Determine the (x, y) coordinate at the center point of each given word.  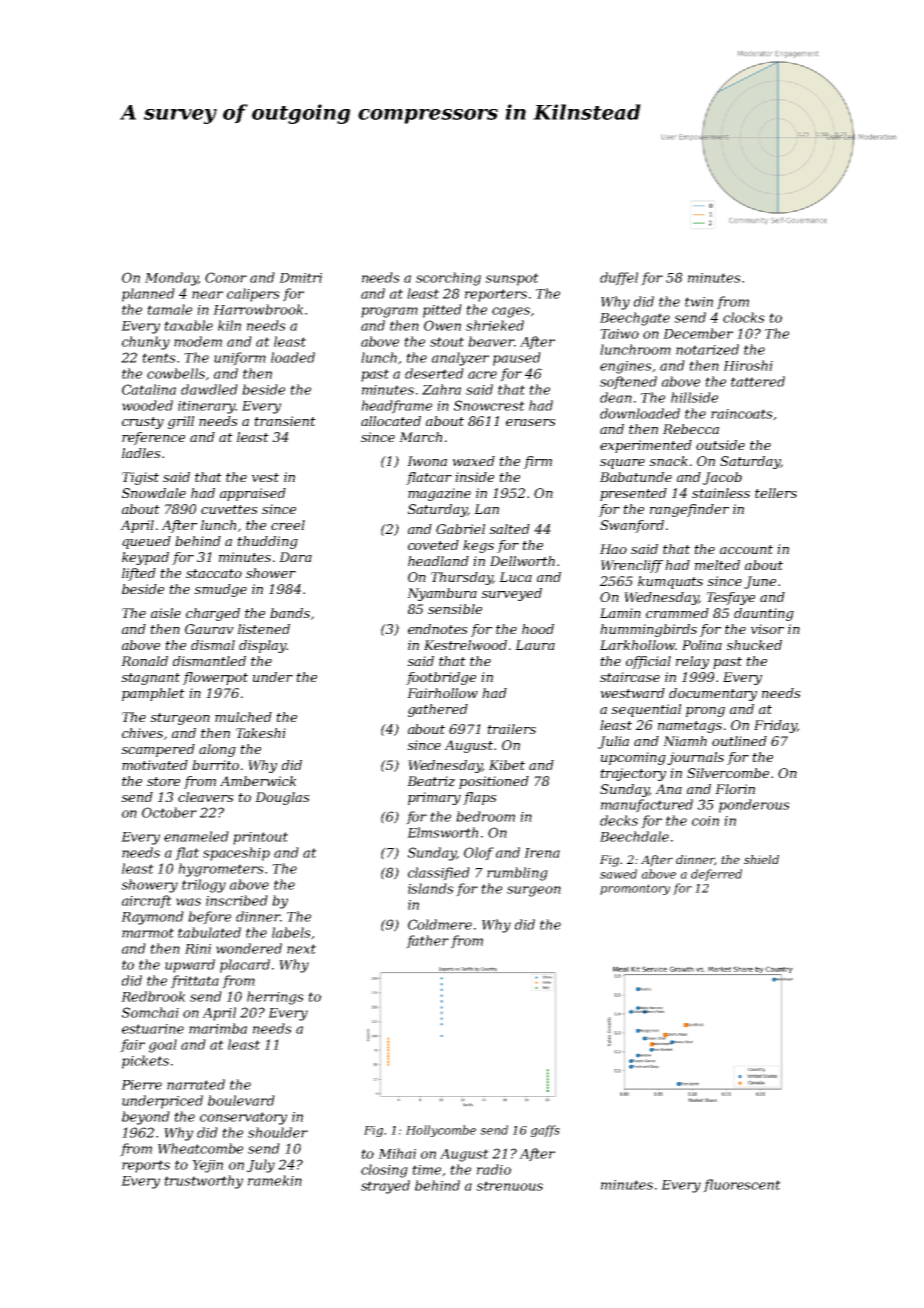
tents (159, 358)
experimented (646, 446)
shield (761, 859)
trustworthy (203, 1182)
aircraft (147, 902)
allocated (391, 421)
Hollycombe (441, 1131)
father (427, 942)
